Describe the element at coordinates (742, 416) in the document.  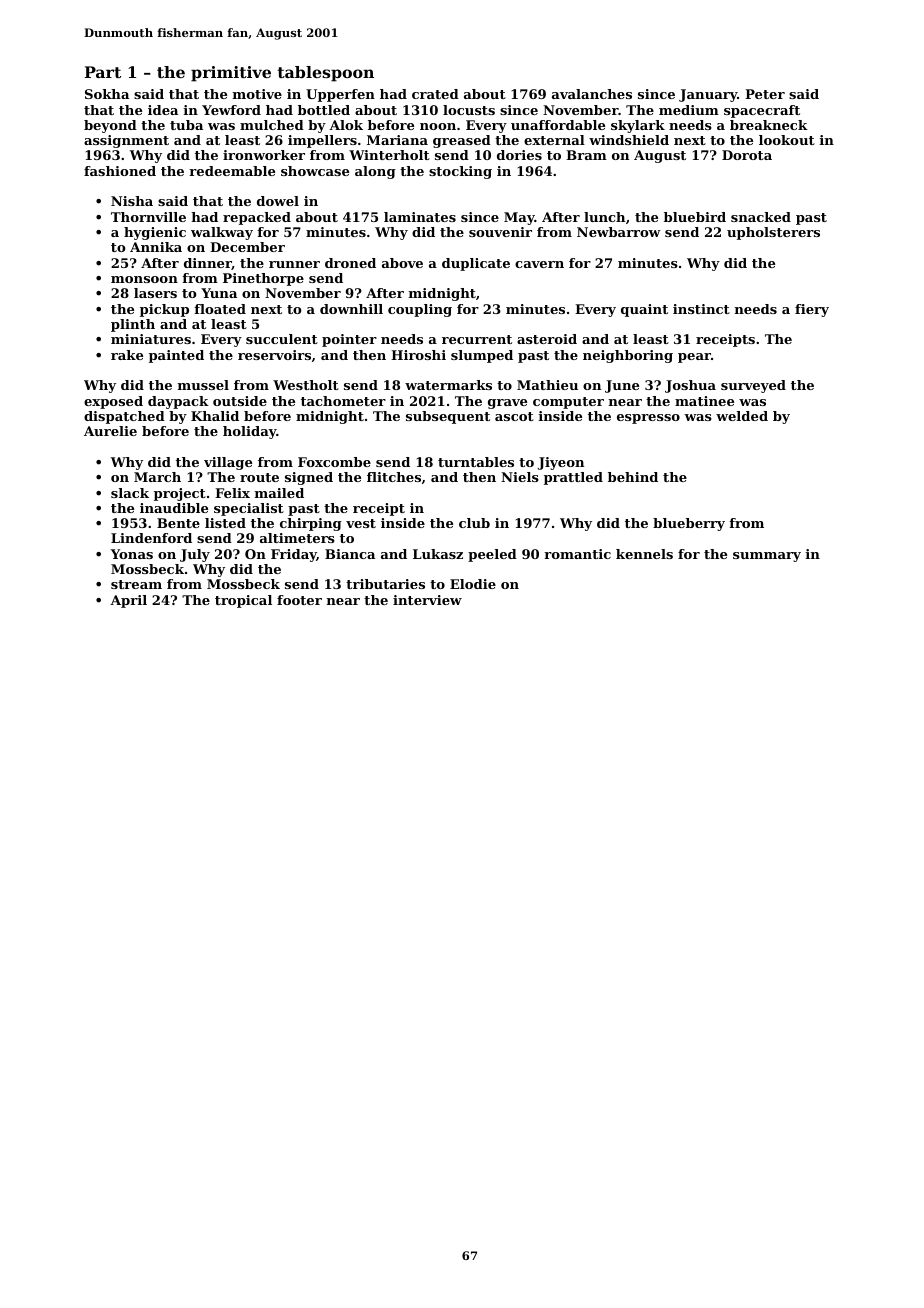
I see `welded` at that location.
